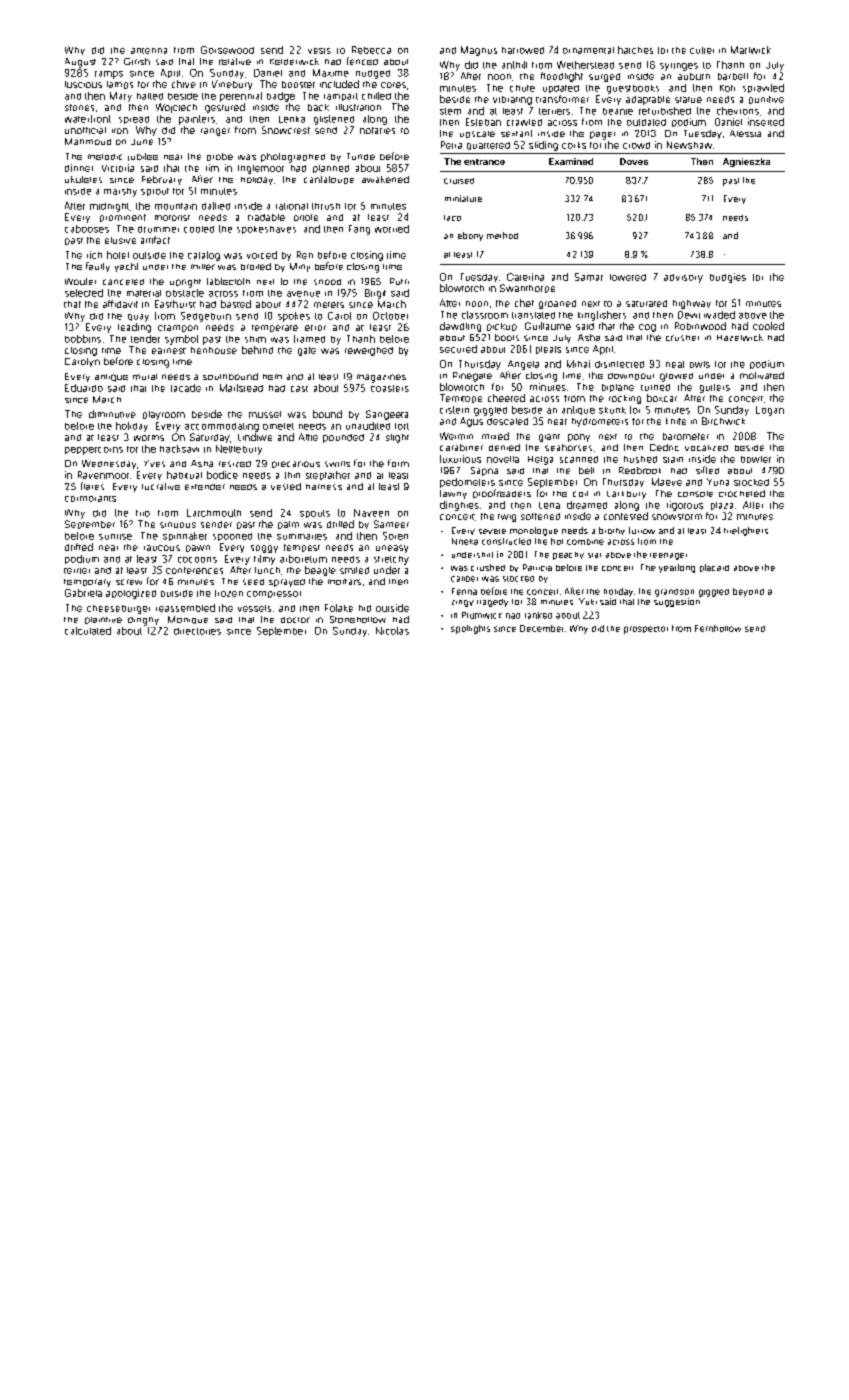  I want to click on Gorsewood, so click(227, 50).
